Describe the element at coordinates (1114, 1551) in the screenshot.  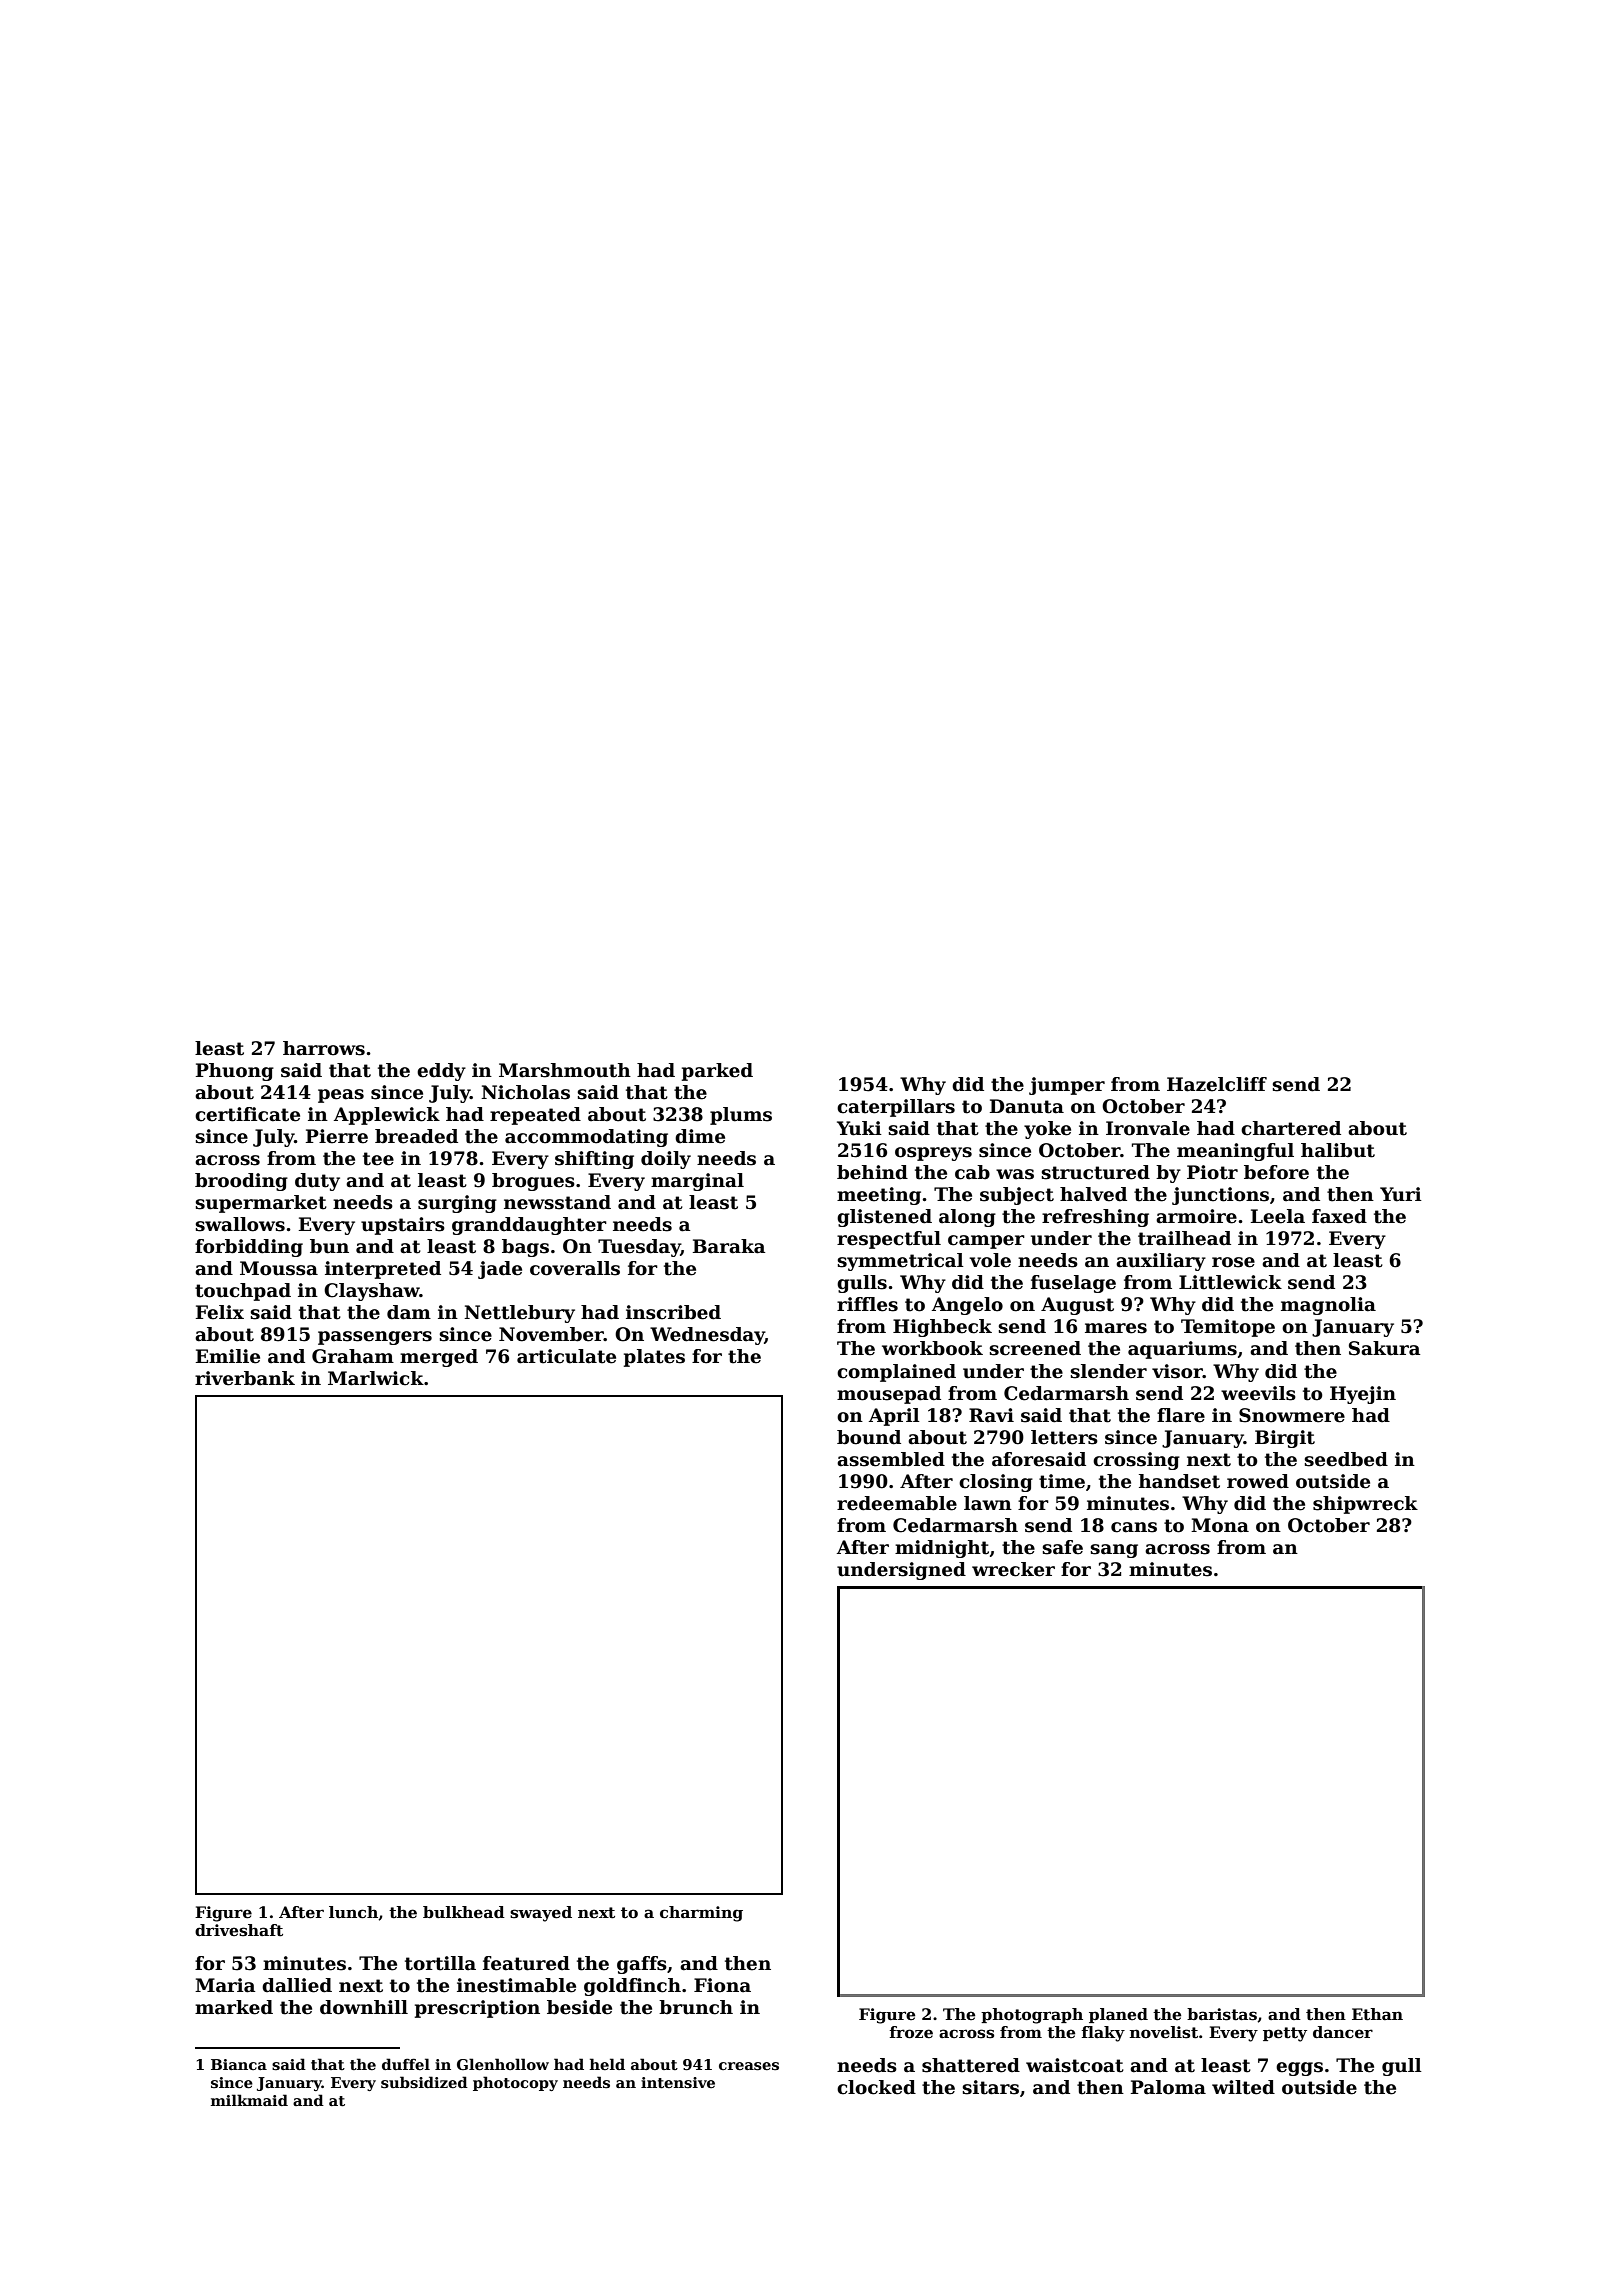
I see `sang` at that location.
